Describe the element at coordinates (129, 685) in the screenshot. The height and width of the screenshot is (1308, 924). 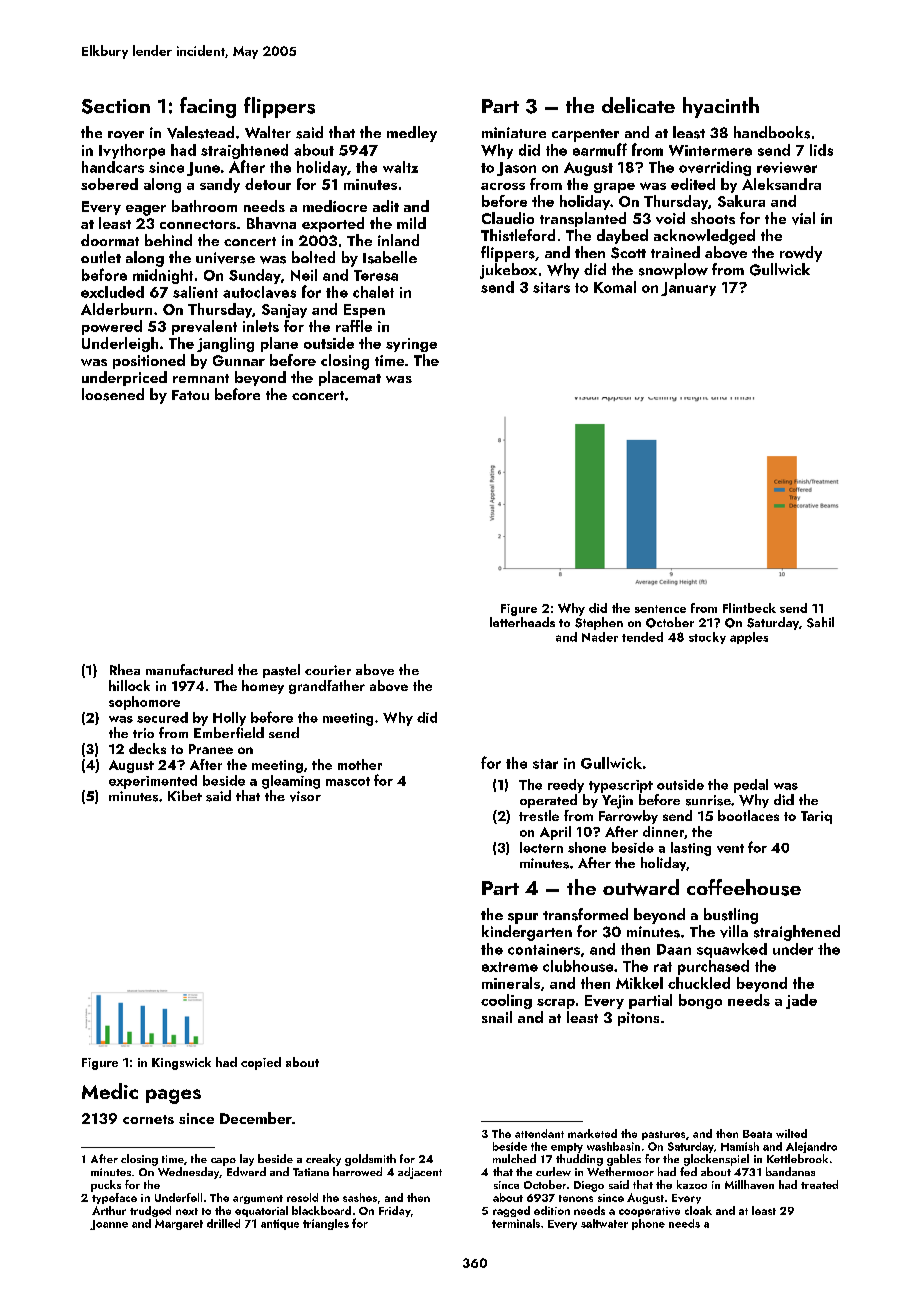
I see `hillock` at that location.
